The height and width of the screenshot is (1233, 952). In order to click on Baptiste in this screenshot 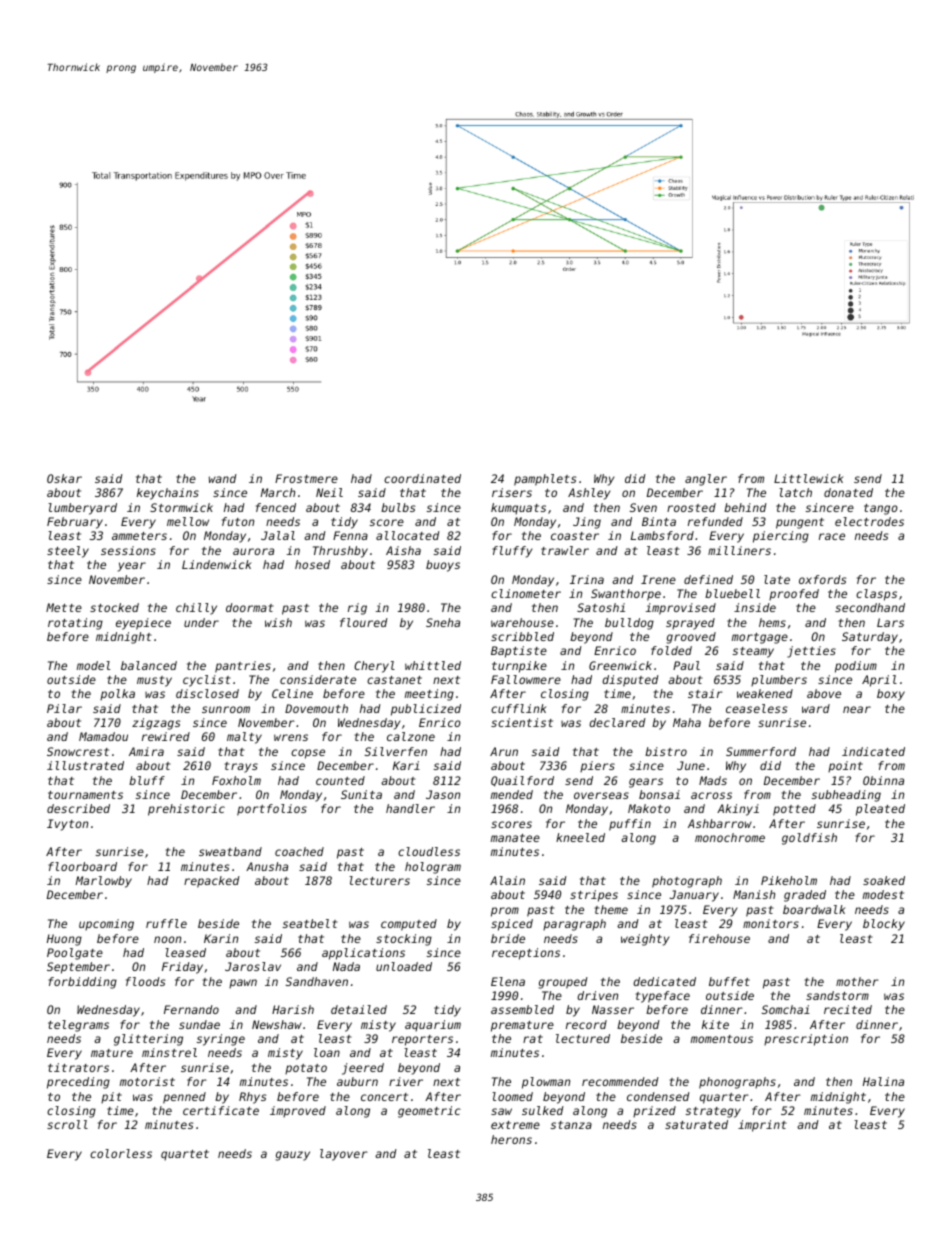, I will do `click(519, 652)`.
